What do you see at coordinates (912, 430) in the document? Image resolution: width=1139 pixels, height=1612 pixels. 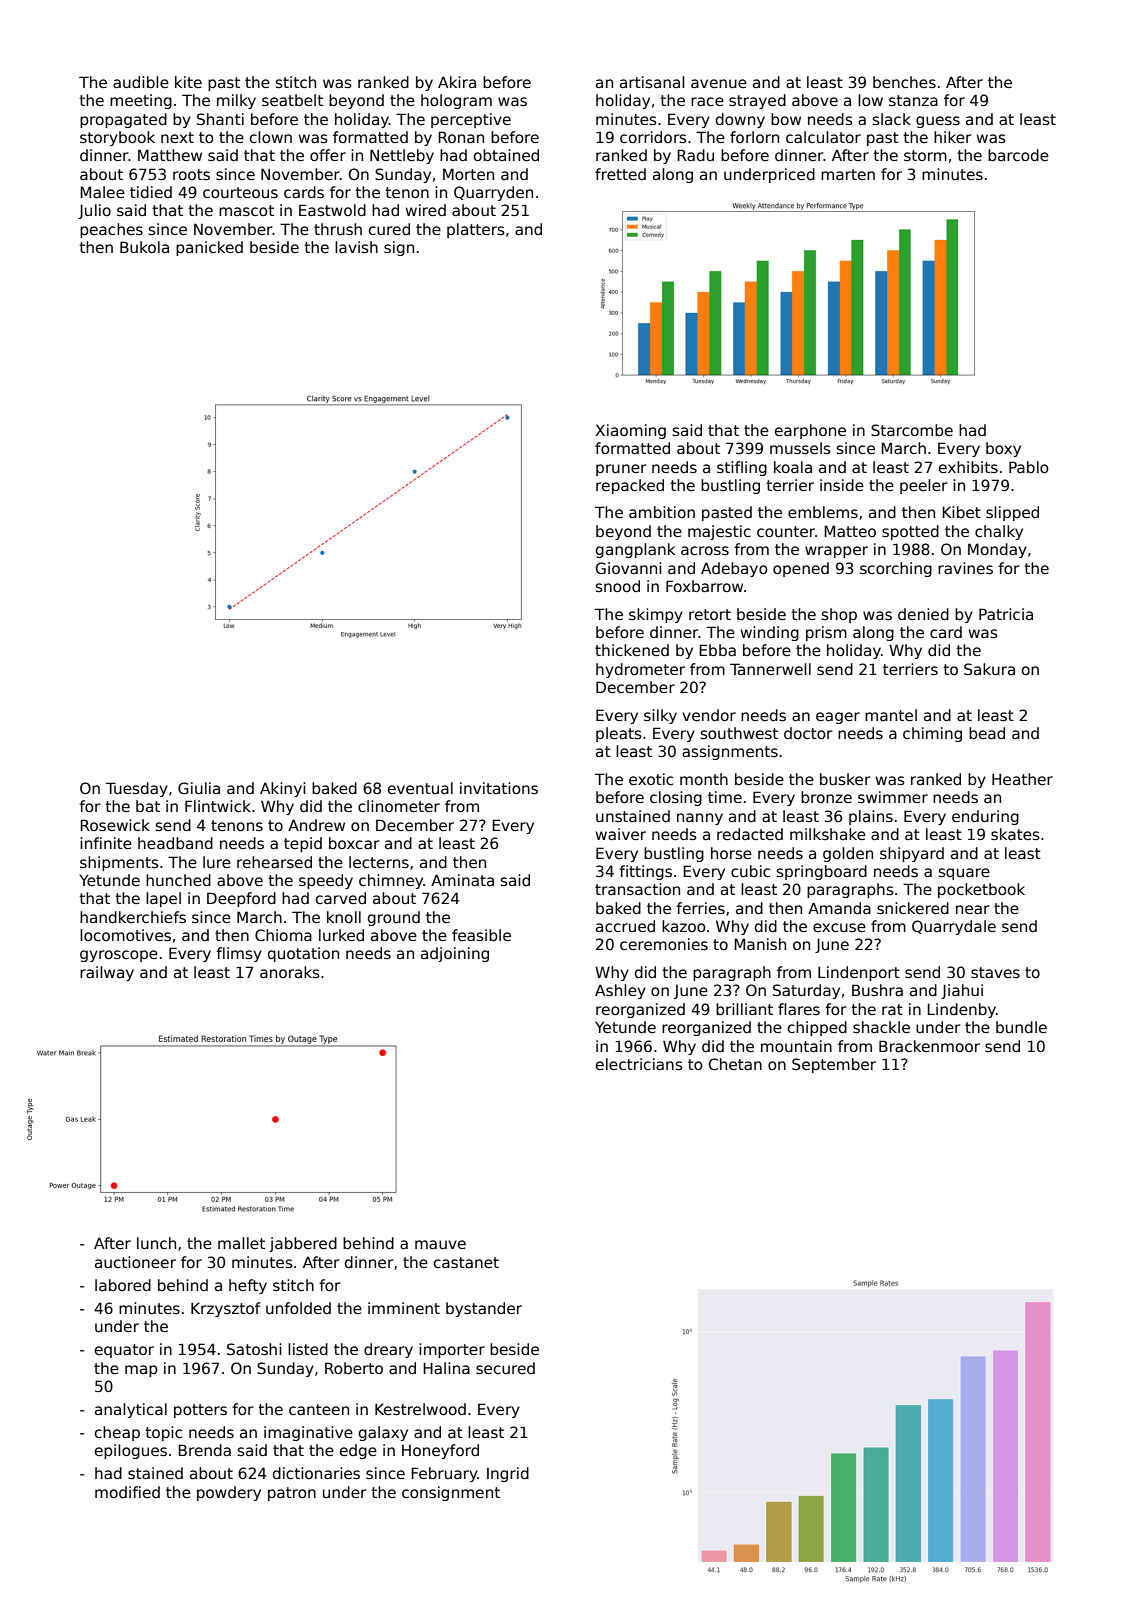 I see `Starcombe` at bounding box center [912, 430].
